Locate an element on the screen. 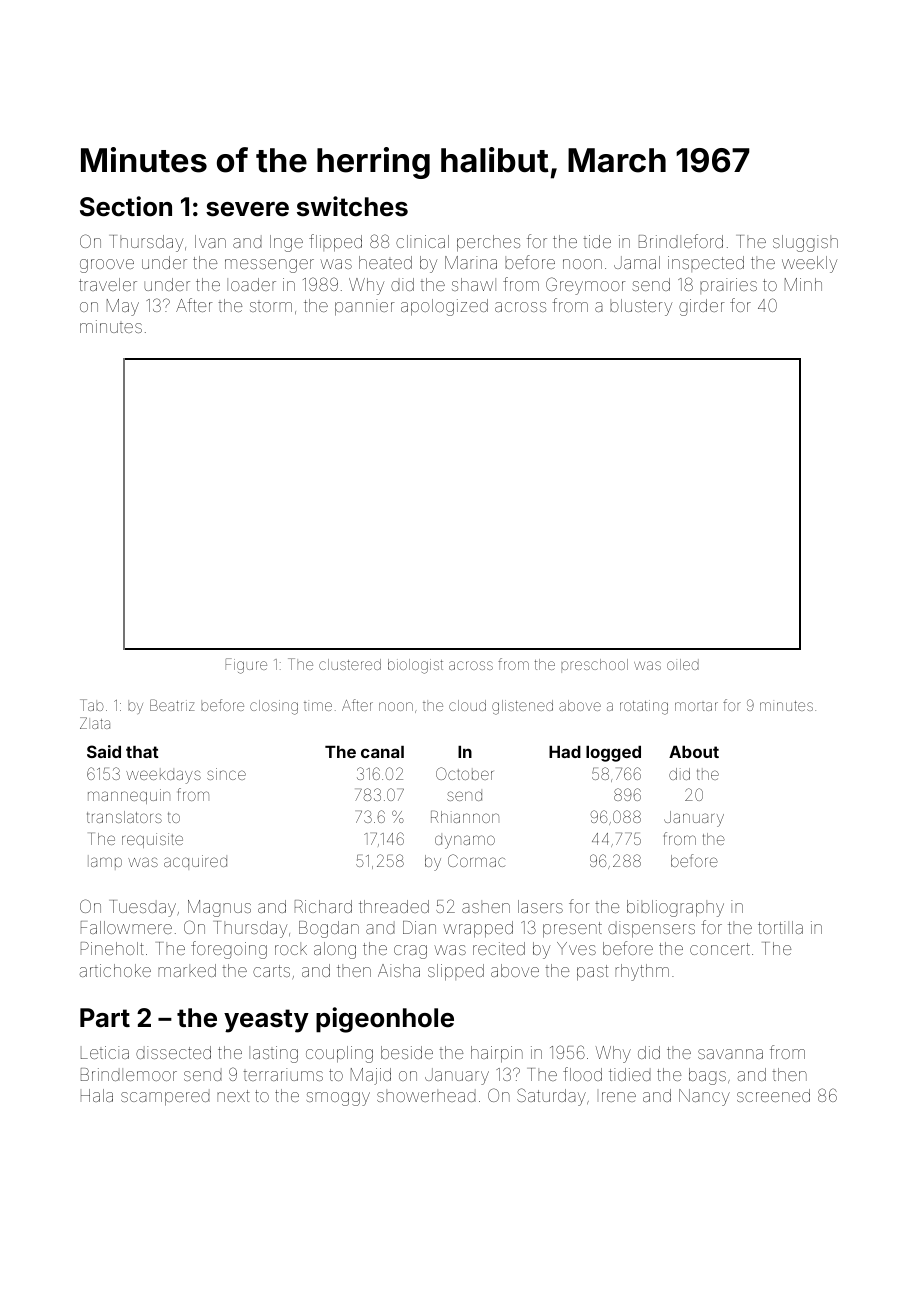  perches is located at coordinates (488, 243).
